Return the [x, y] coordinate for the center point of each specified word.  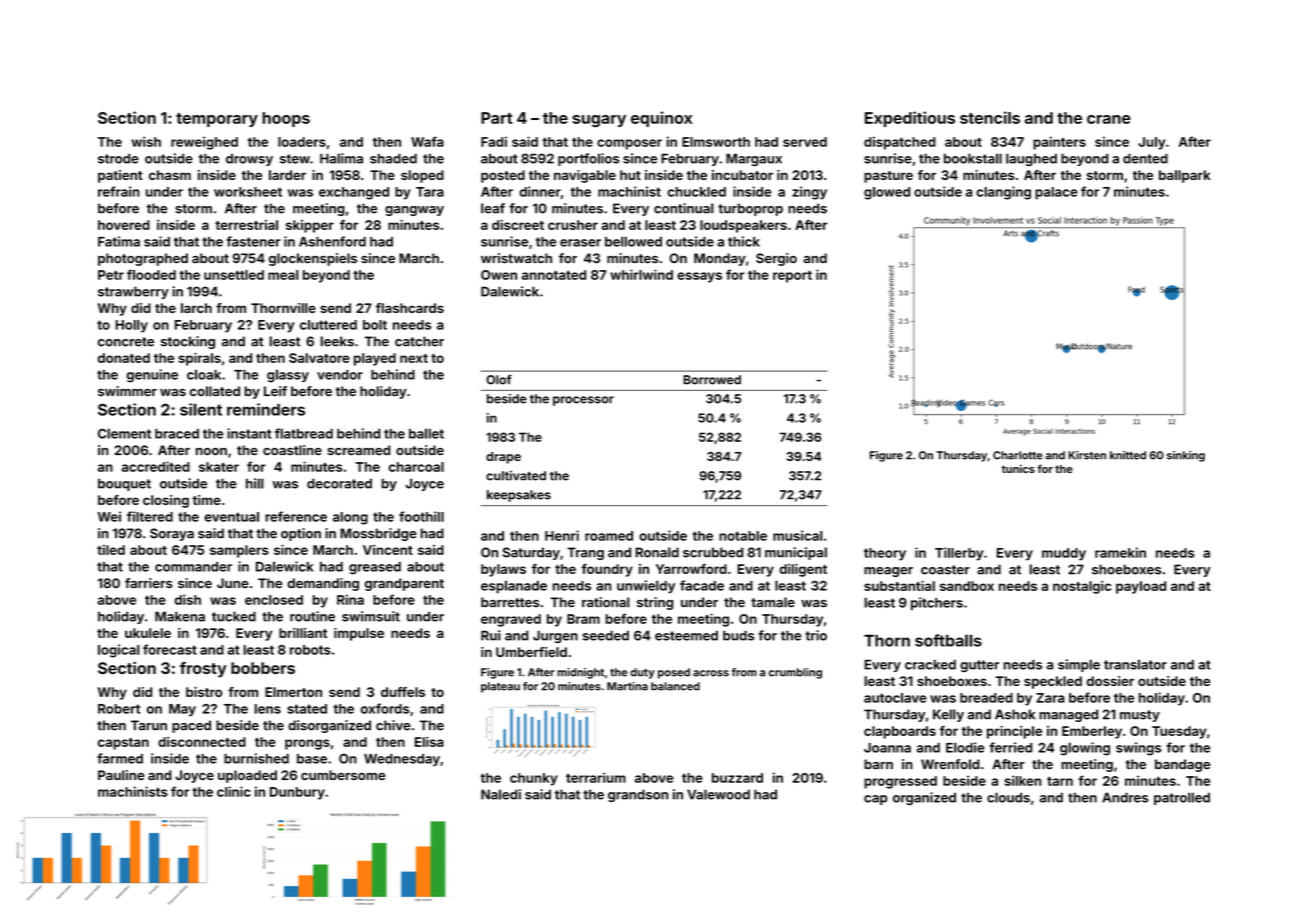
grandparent [404, 584]
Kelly [948, 715]
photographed [143, 259]
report [792, 277]
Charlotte [1018, 455]
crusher [573, 225]
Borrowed [712, 380]
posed [674, 673]
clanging [1003, 193]
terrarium [596, 777]
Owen [499, 275]
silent [201, 409]
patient [120, 176]
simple [1079, 665]
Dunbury [297, 793]
